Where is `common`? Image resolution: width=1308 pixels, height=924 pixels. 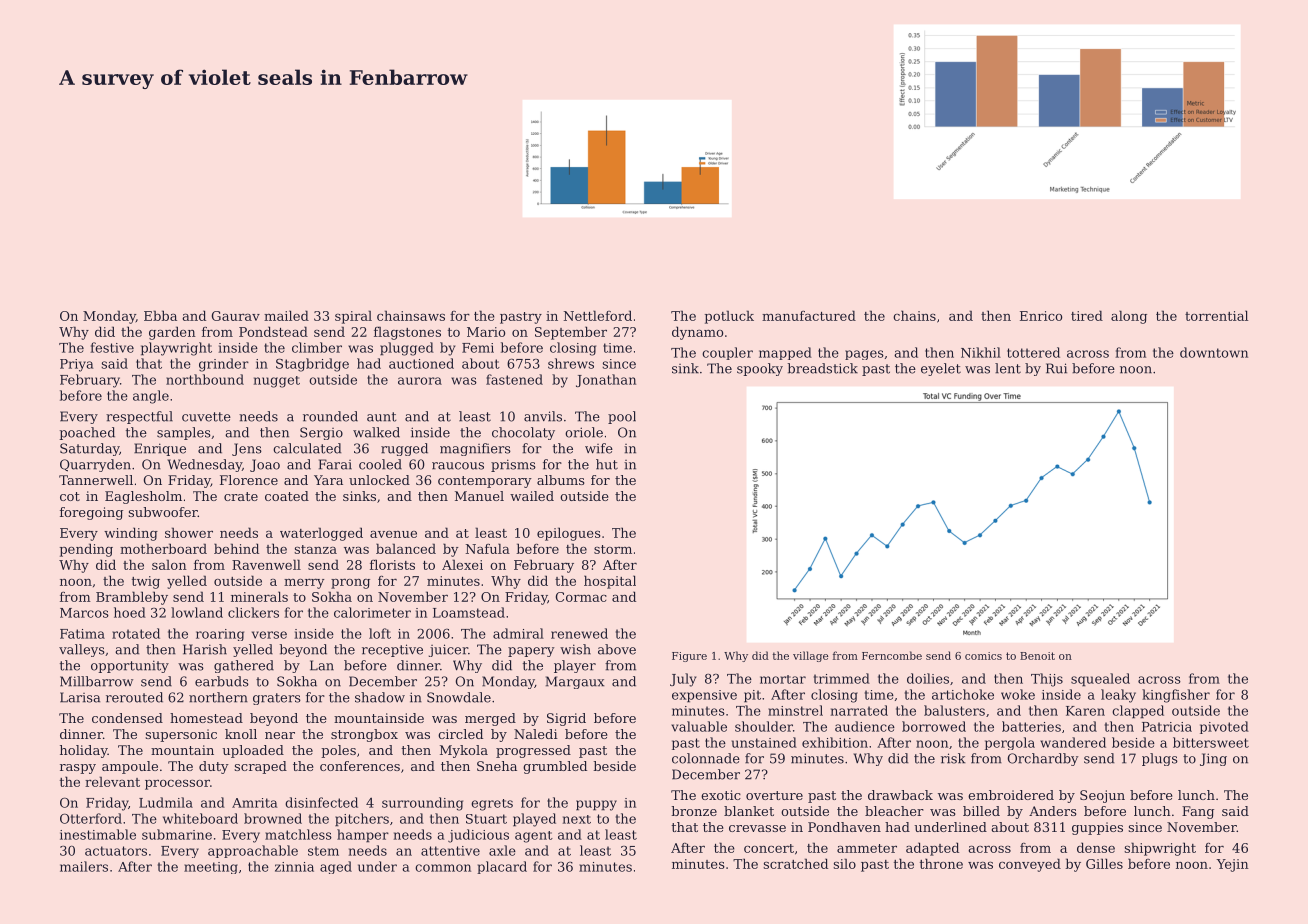
common is located at coordinates (443, 868).
